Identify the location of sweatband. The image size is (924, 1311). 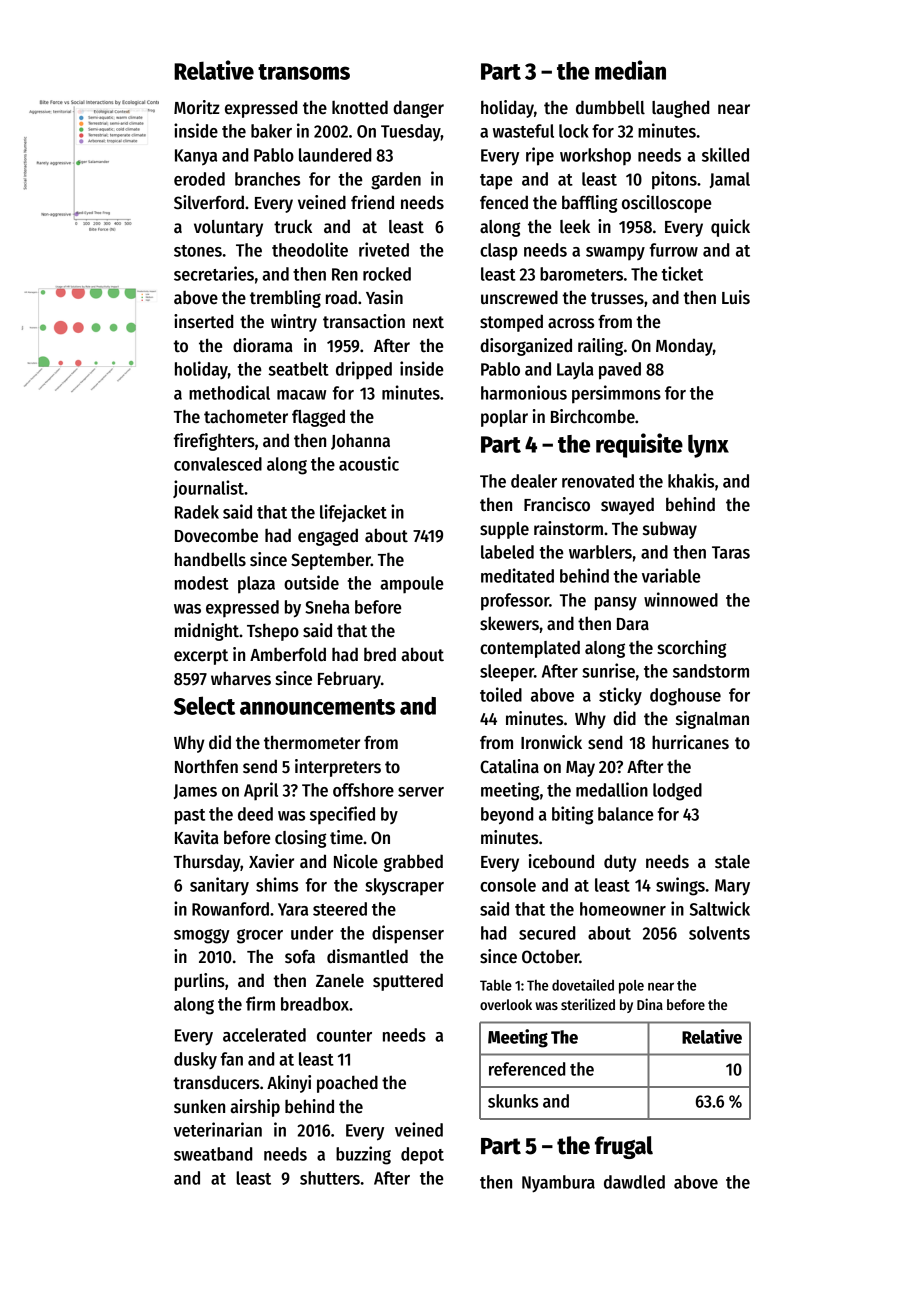
(213, 1154).
